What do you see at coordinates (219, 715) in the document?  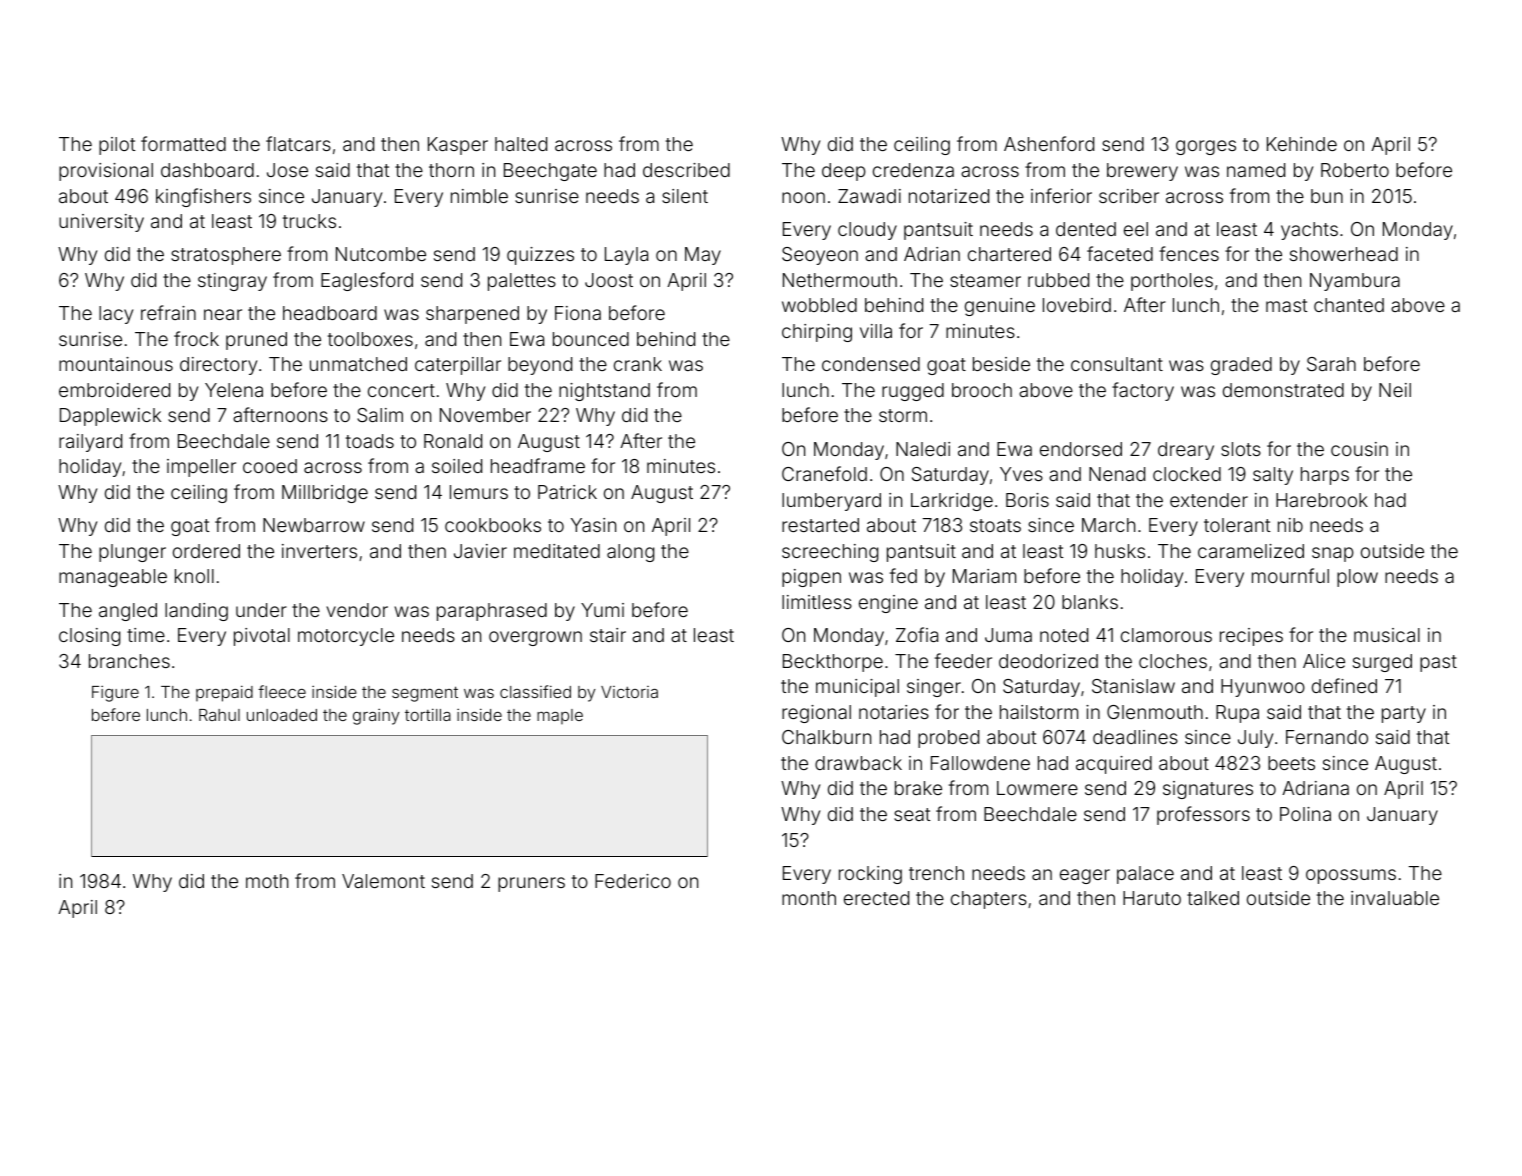 I see `Rahul` at bounding box center [219, 715].
